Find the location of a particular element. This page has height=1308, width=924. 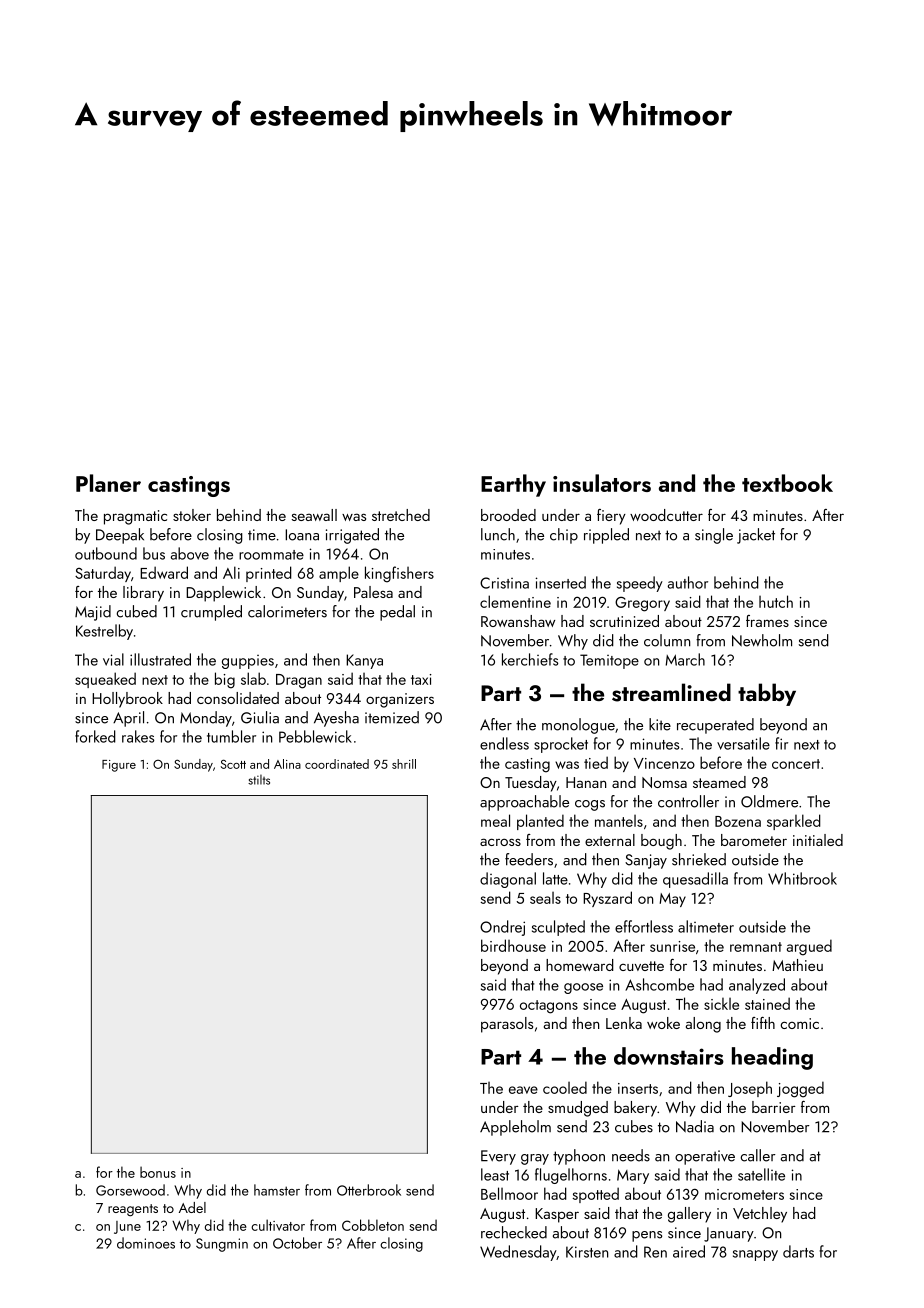

Planer is located at coordinates (108, 483).
